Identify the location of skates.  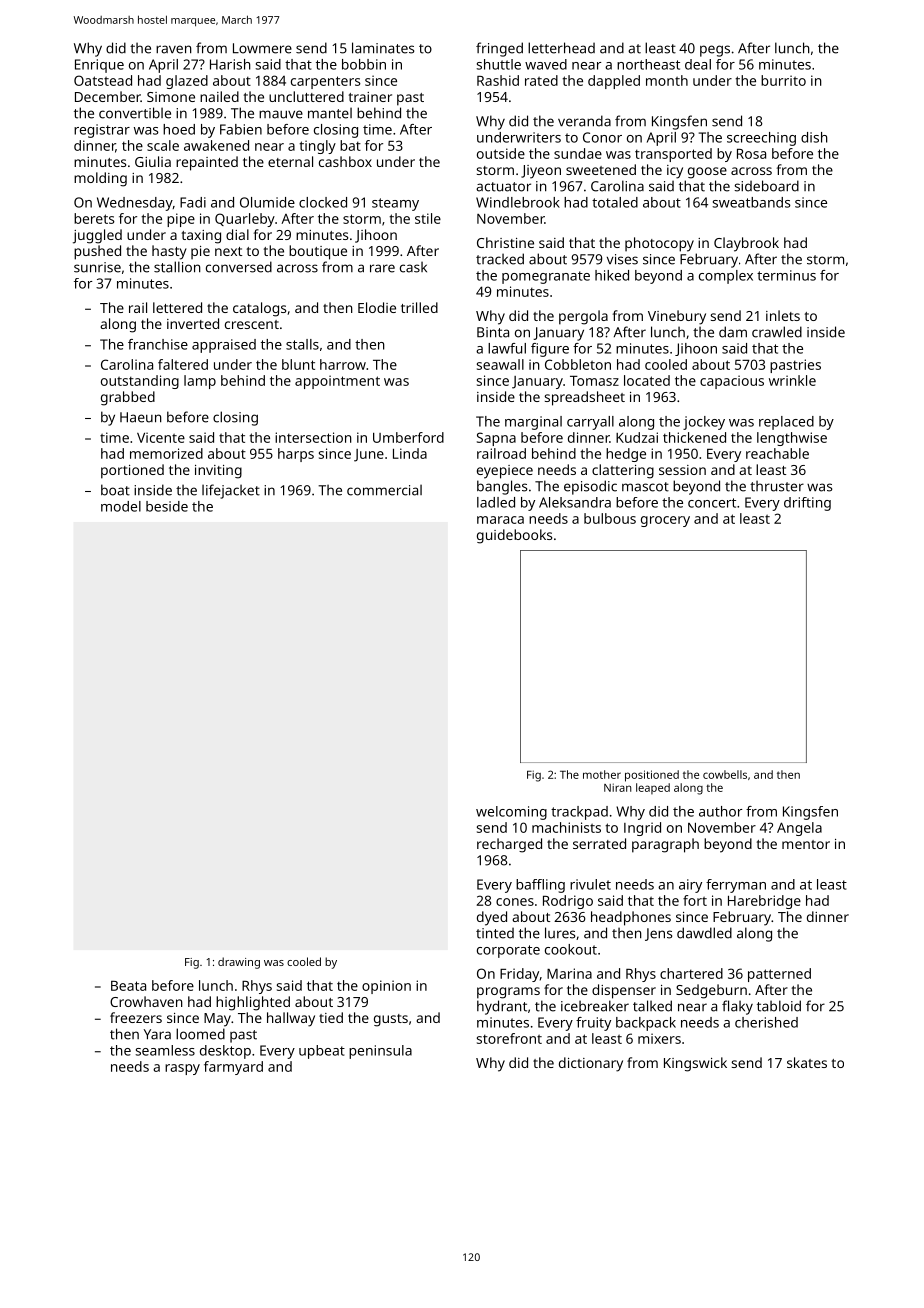
(807, 1062).
